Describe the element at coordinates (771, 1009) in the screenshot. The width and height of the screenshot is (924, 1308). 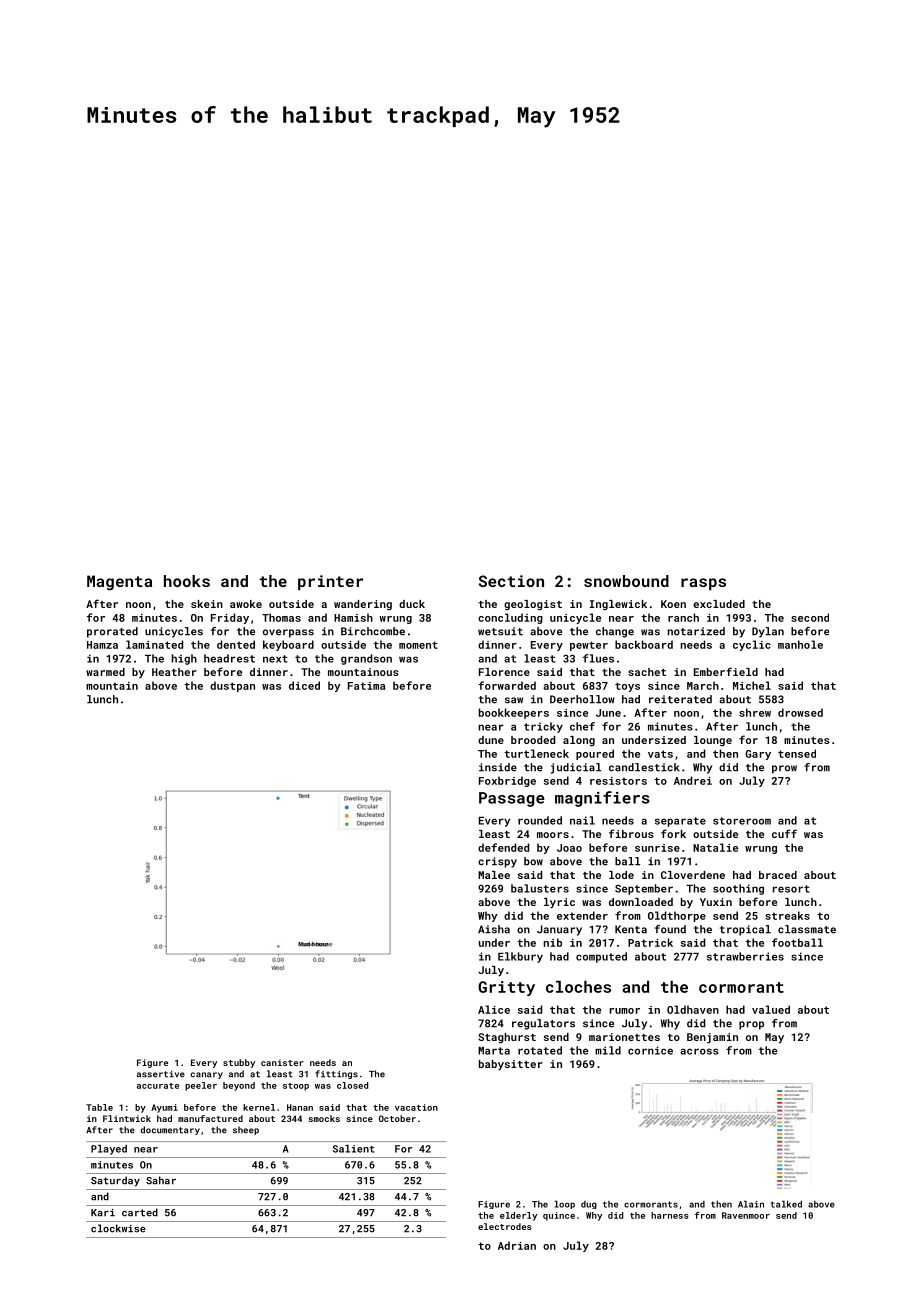
I see `valued` at that location.
